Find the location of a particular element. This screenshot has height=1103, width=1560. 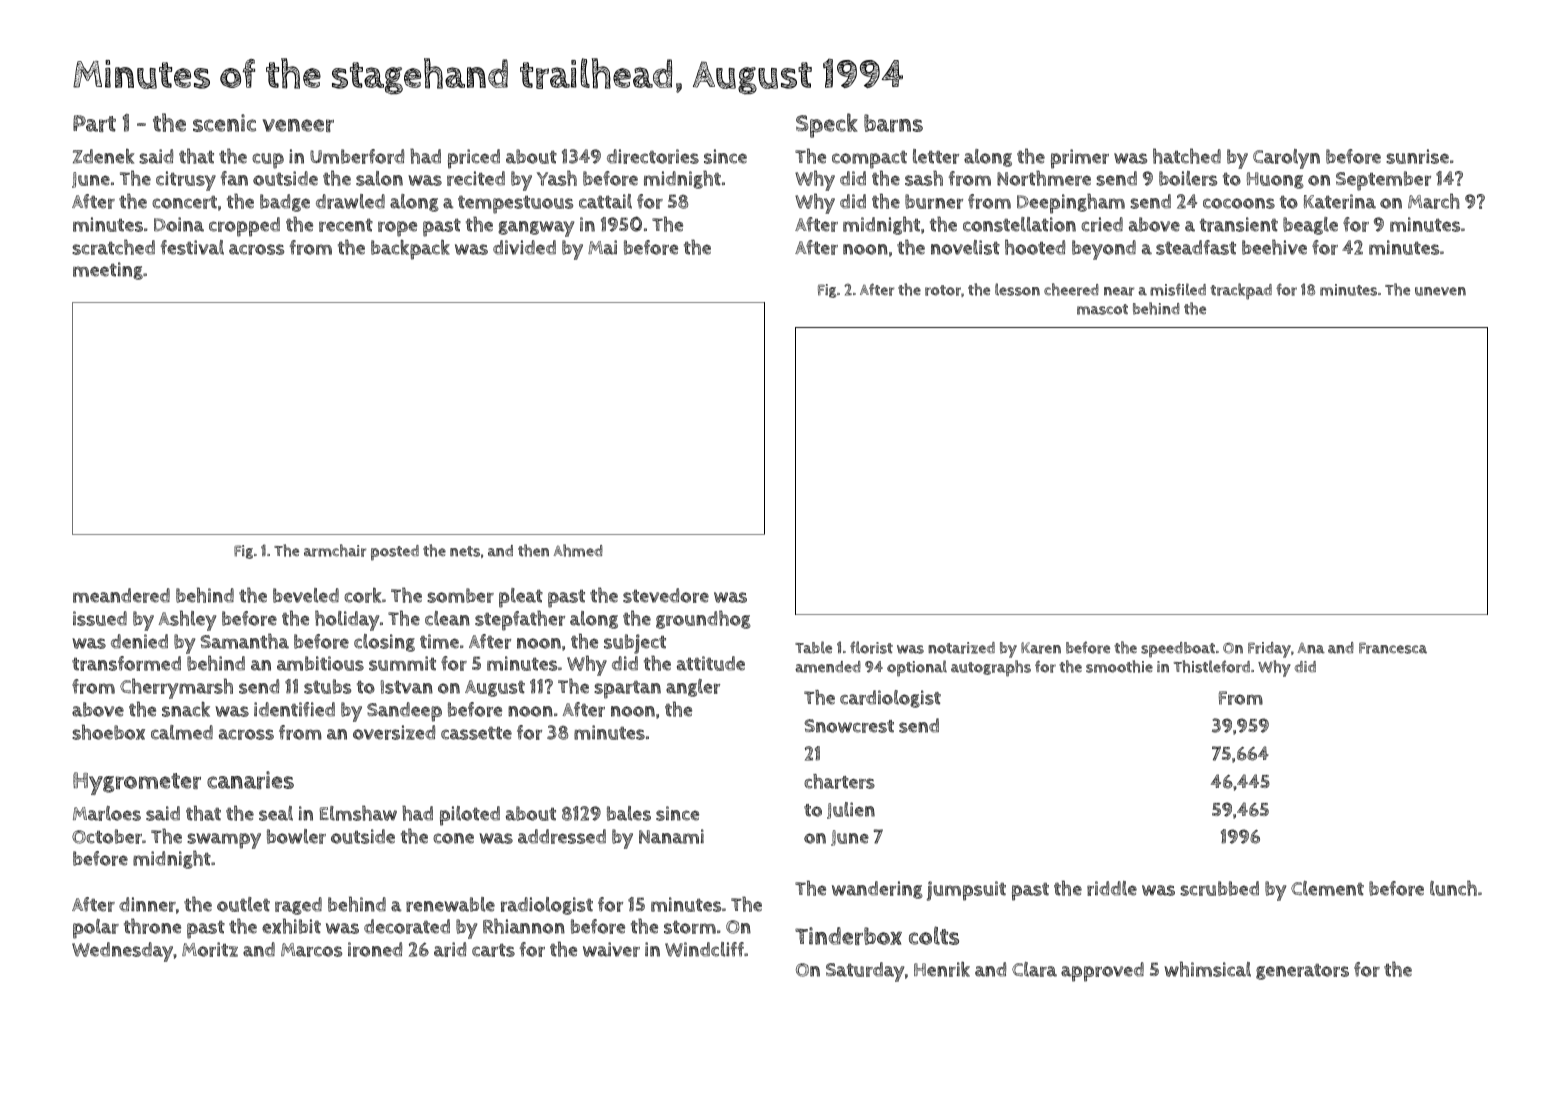

carts is located at coordinates (493, 950).
